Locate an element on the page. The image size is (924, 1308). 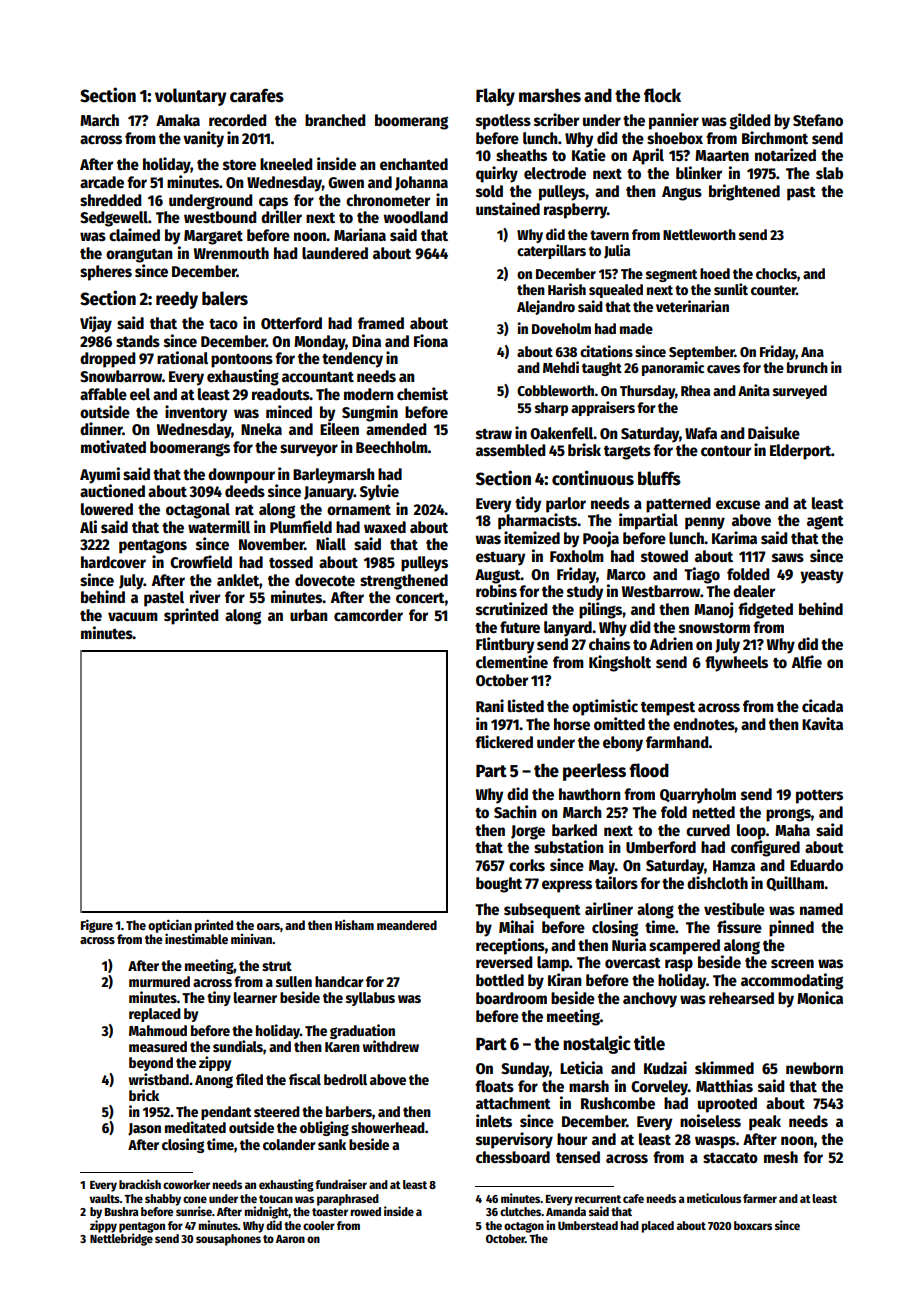
camcorder is located at coordinates (368, 615).
